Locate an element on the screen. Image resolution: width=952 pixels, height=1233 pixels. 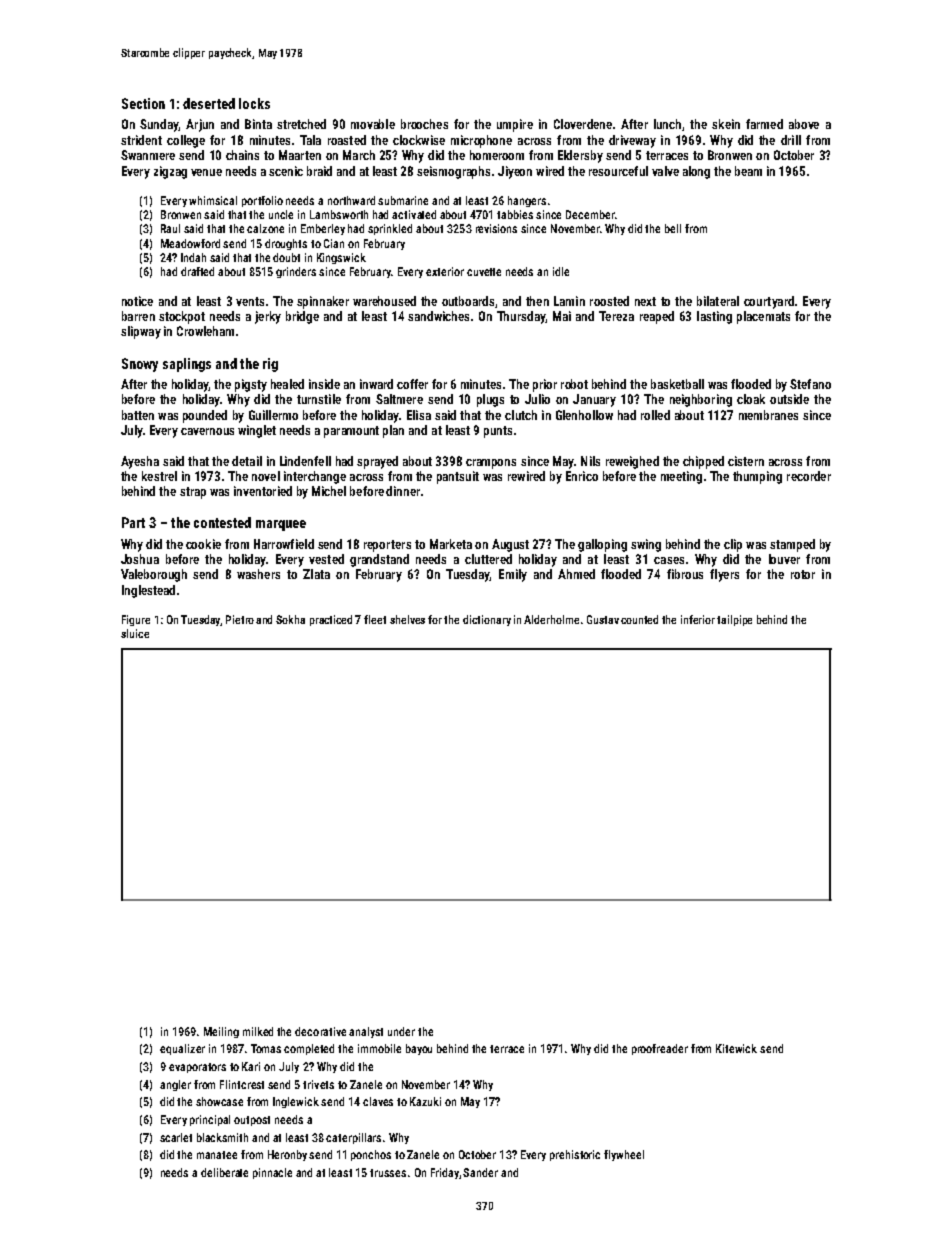
scarlet is located at coordinates (176, 1137).
